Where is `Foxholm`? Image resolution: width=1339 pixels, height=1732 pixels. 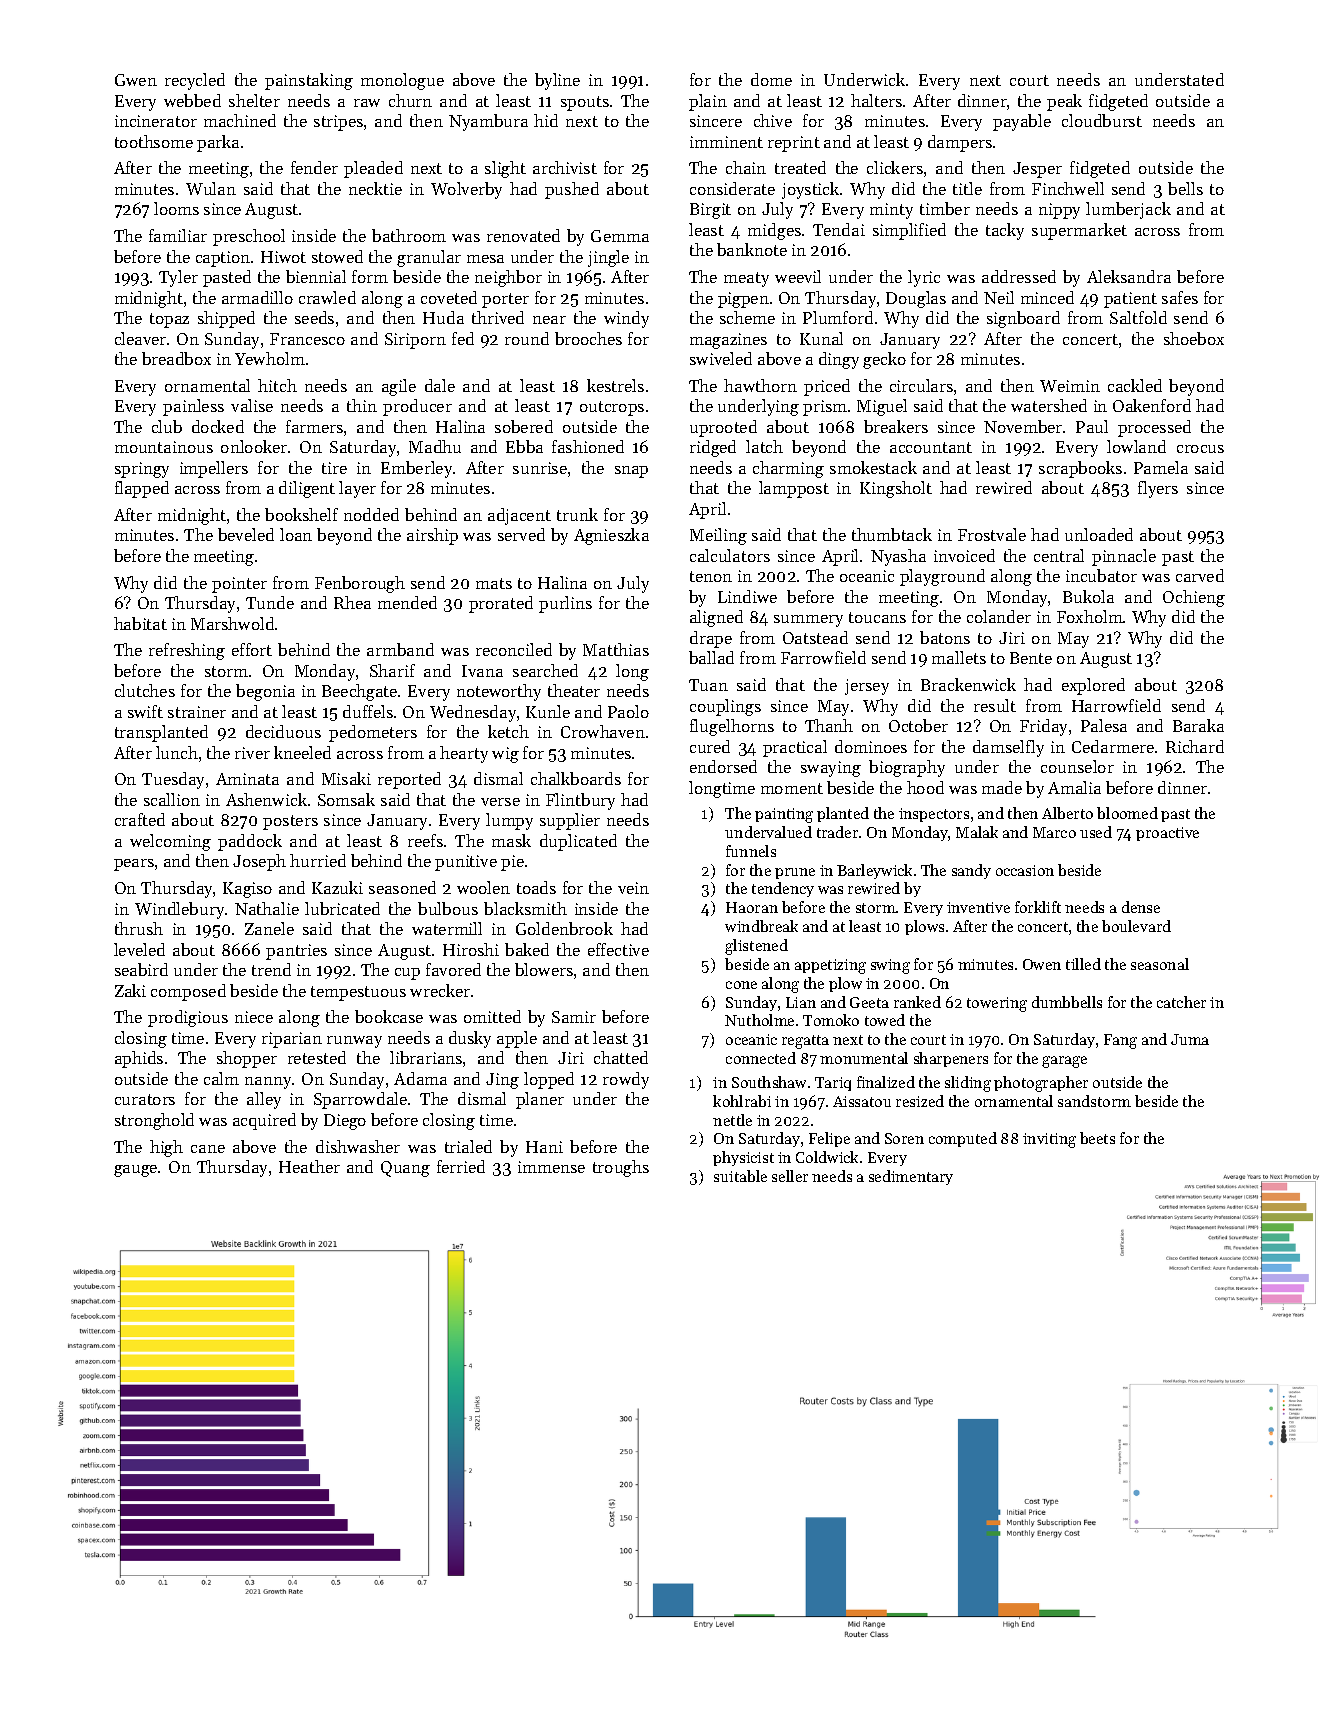 Foxholm is located at coordinates (1090, 616).
